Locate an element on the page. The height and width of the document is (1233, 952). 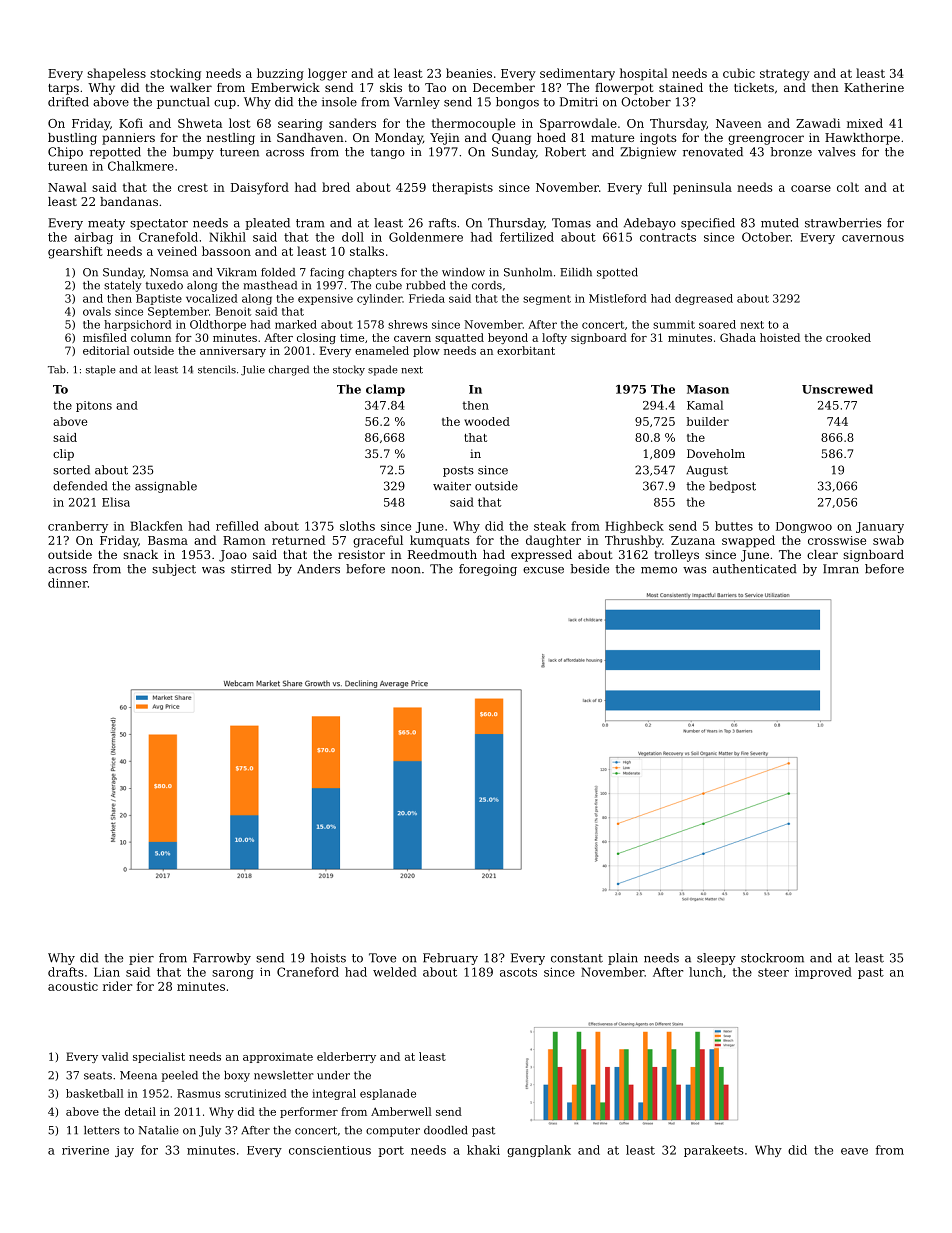
buzzing is located at coordinates (280, 74).
